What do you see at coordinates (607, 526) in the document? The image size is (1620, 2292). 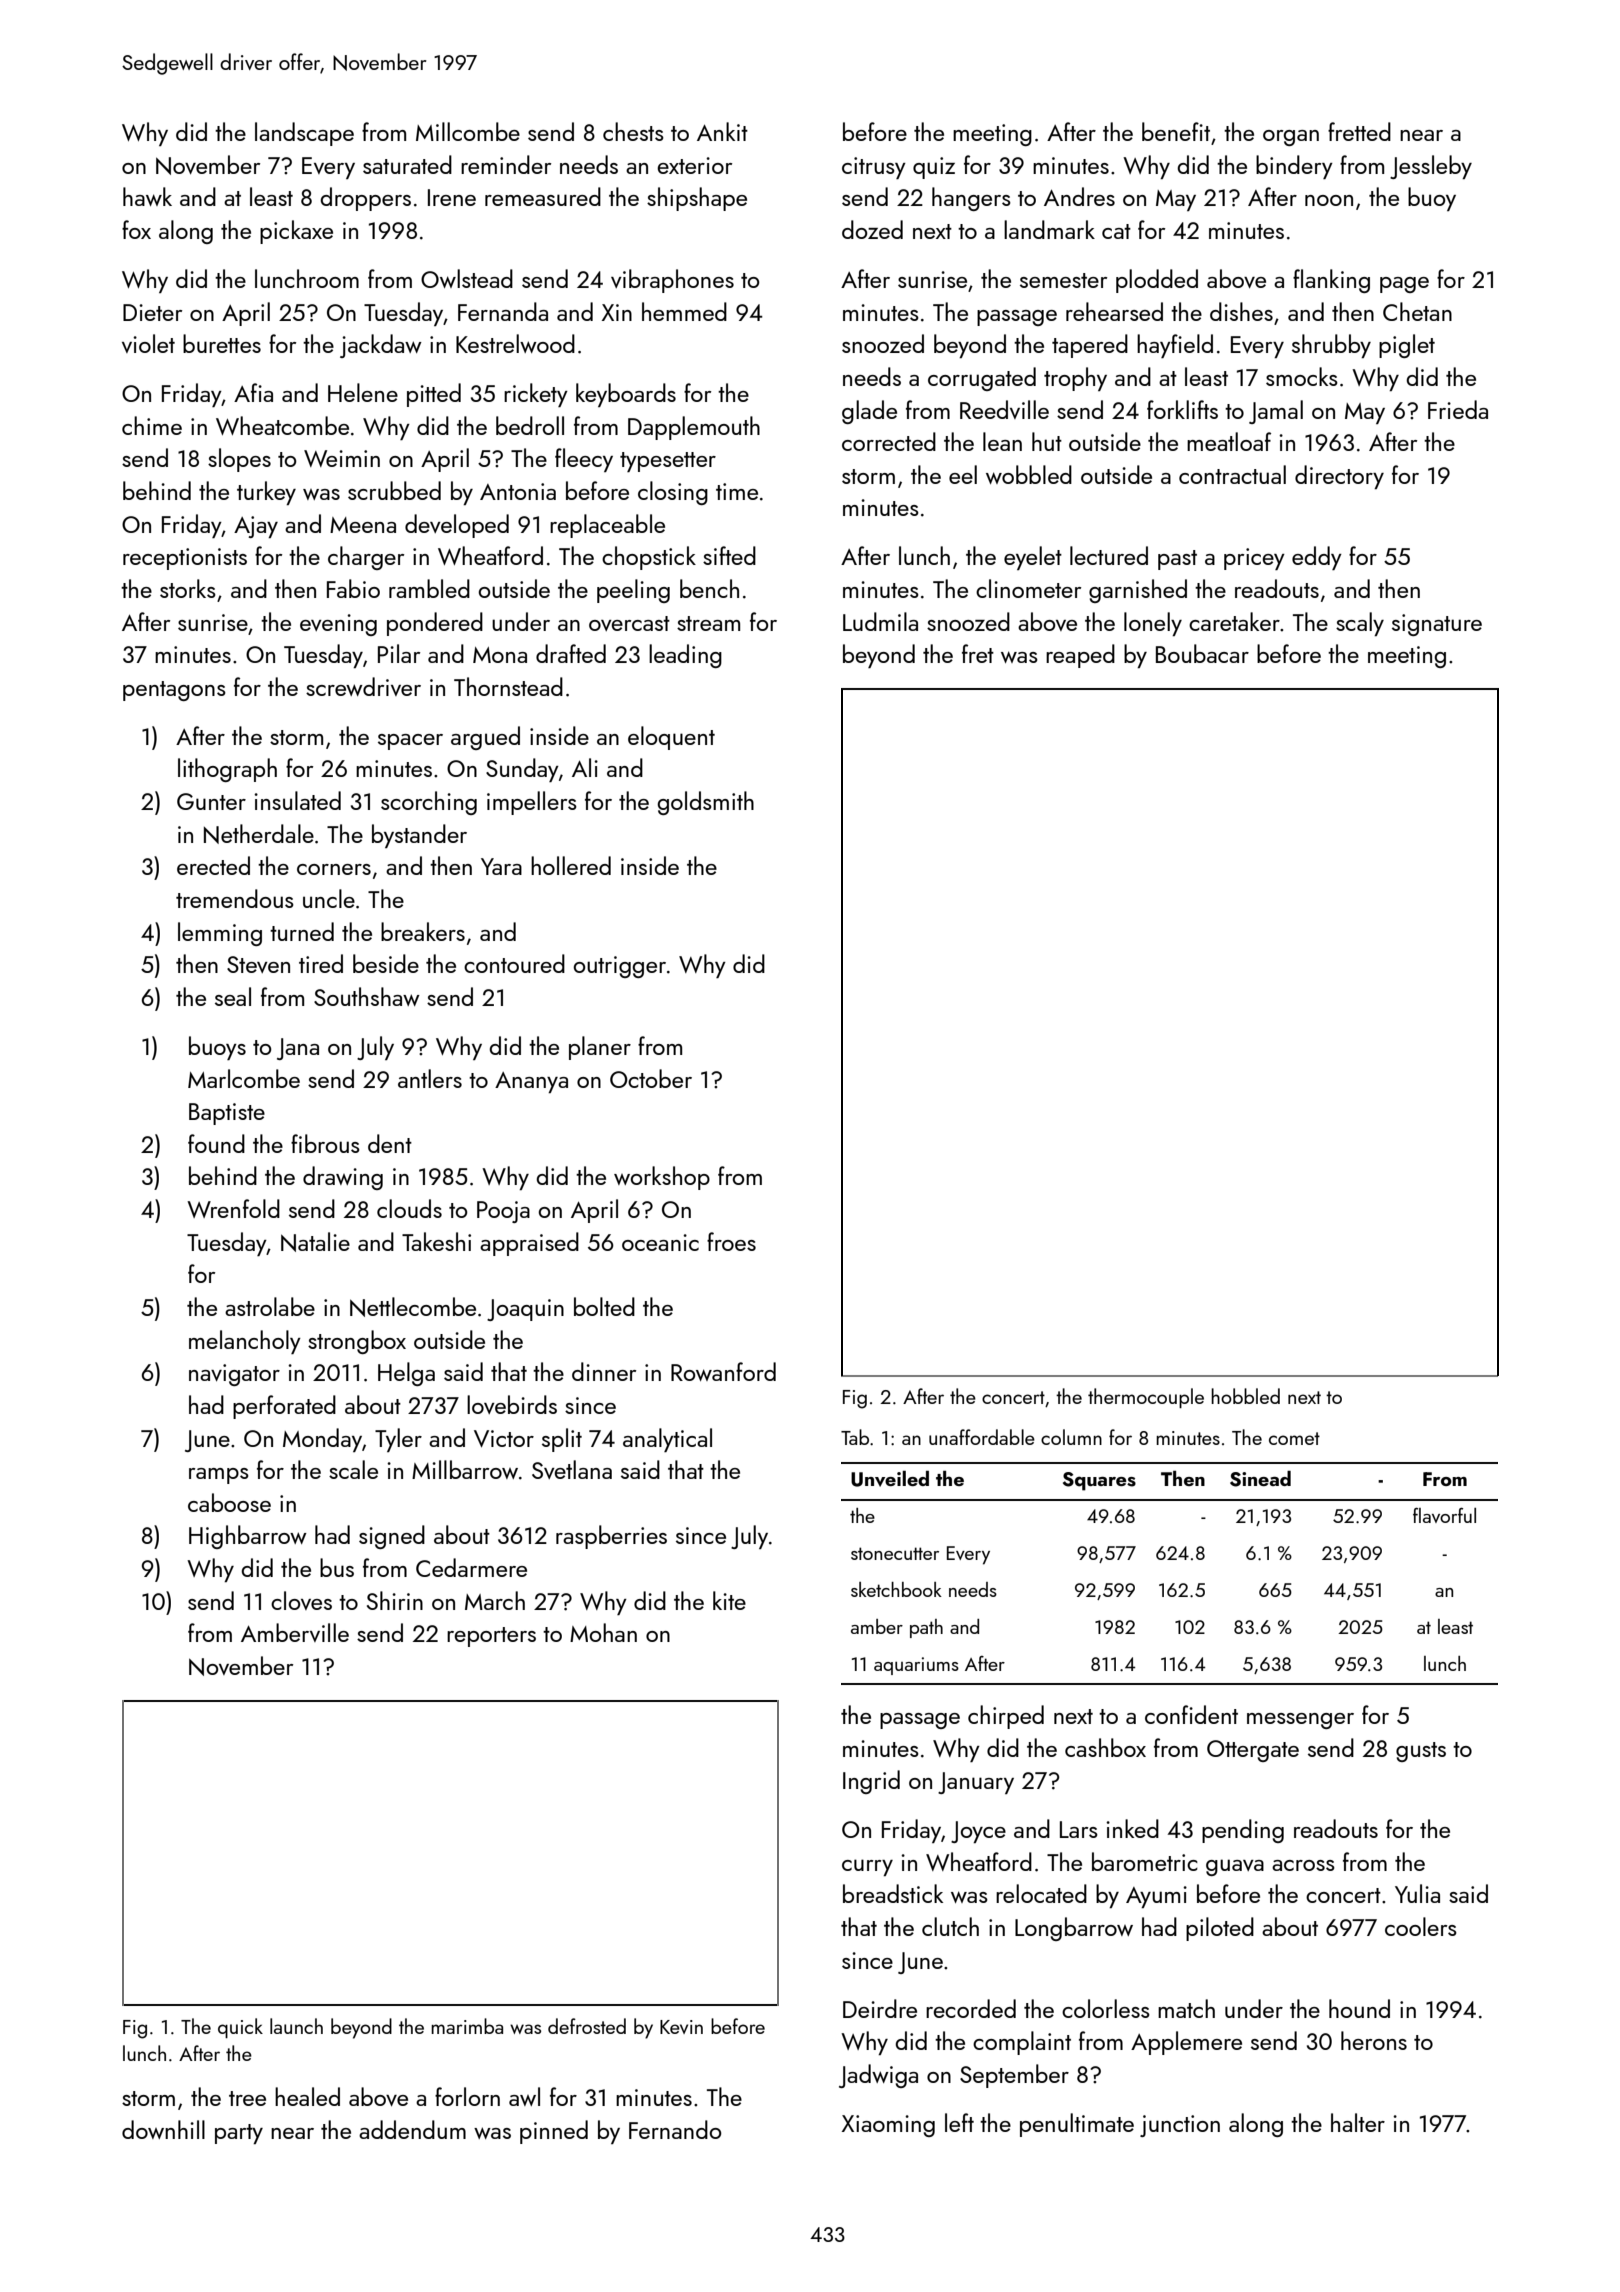 I see `replaceable` at bounding box center [607, 526].
